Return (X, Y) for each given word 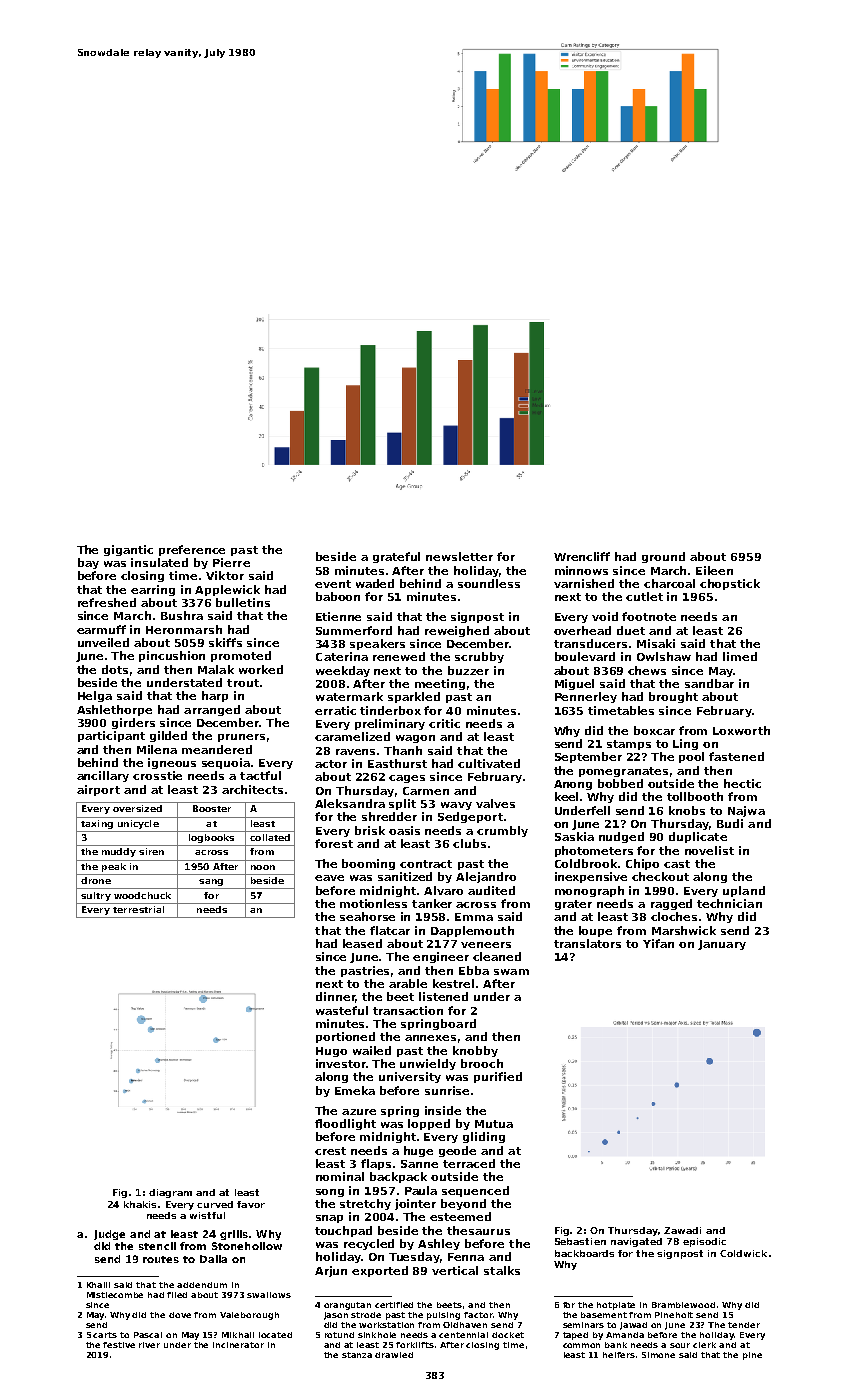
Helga (95, 696)
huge (418, 1151)
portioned (345, 1037)
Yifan (658, 943)
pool (691, 757)
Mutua (494, 1124)
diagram (170, 1193)
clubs (469, 843)
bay (88, 563)
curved (215, 1204)
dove (180, 1315)
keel (566, 796)
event (333, 584)
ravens (355, 752)
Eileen (714, 570)
